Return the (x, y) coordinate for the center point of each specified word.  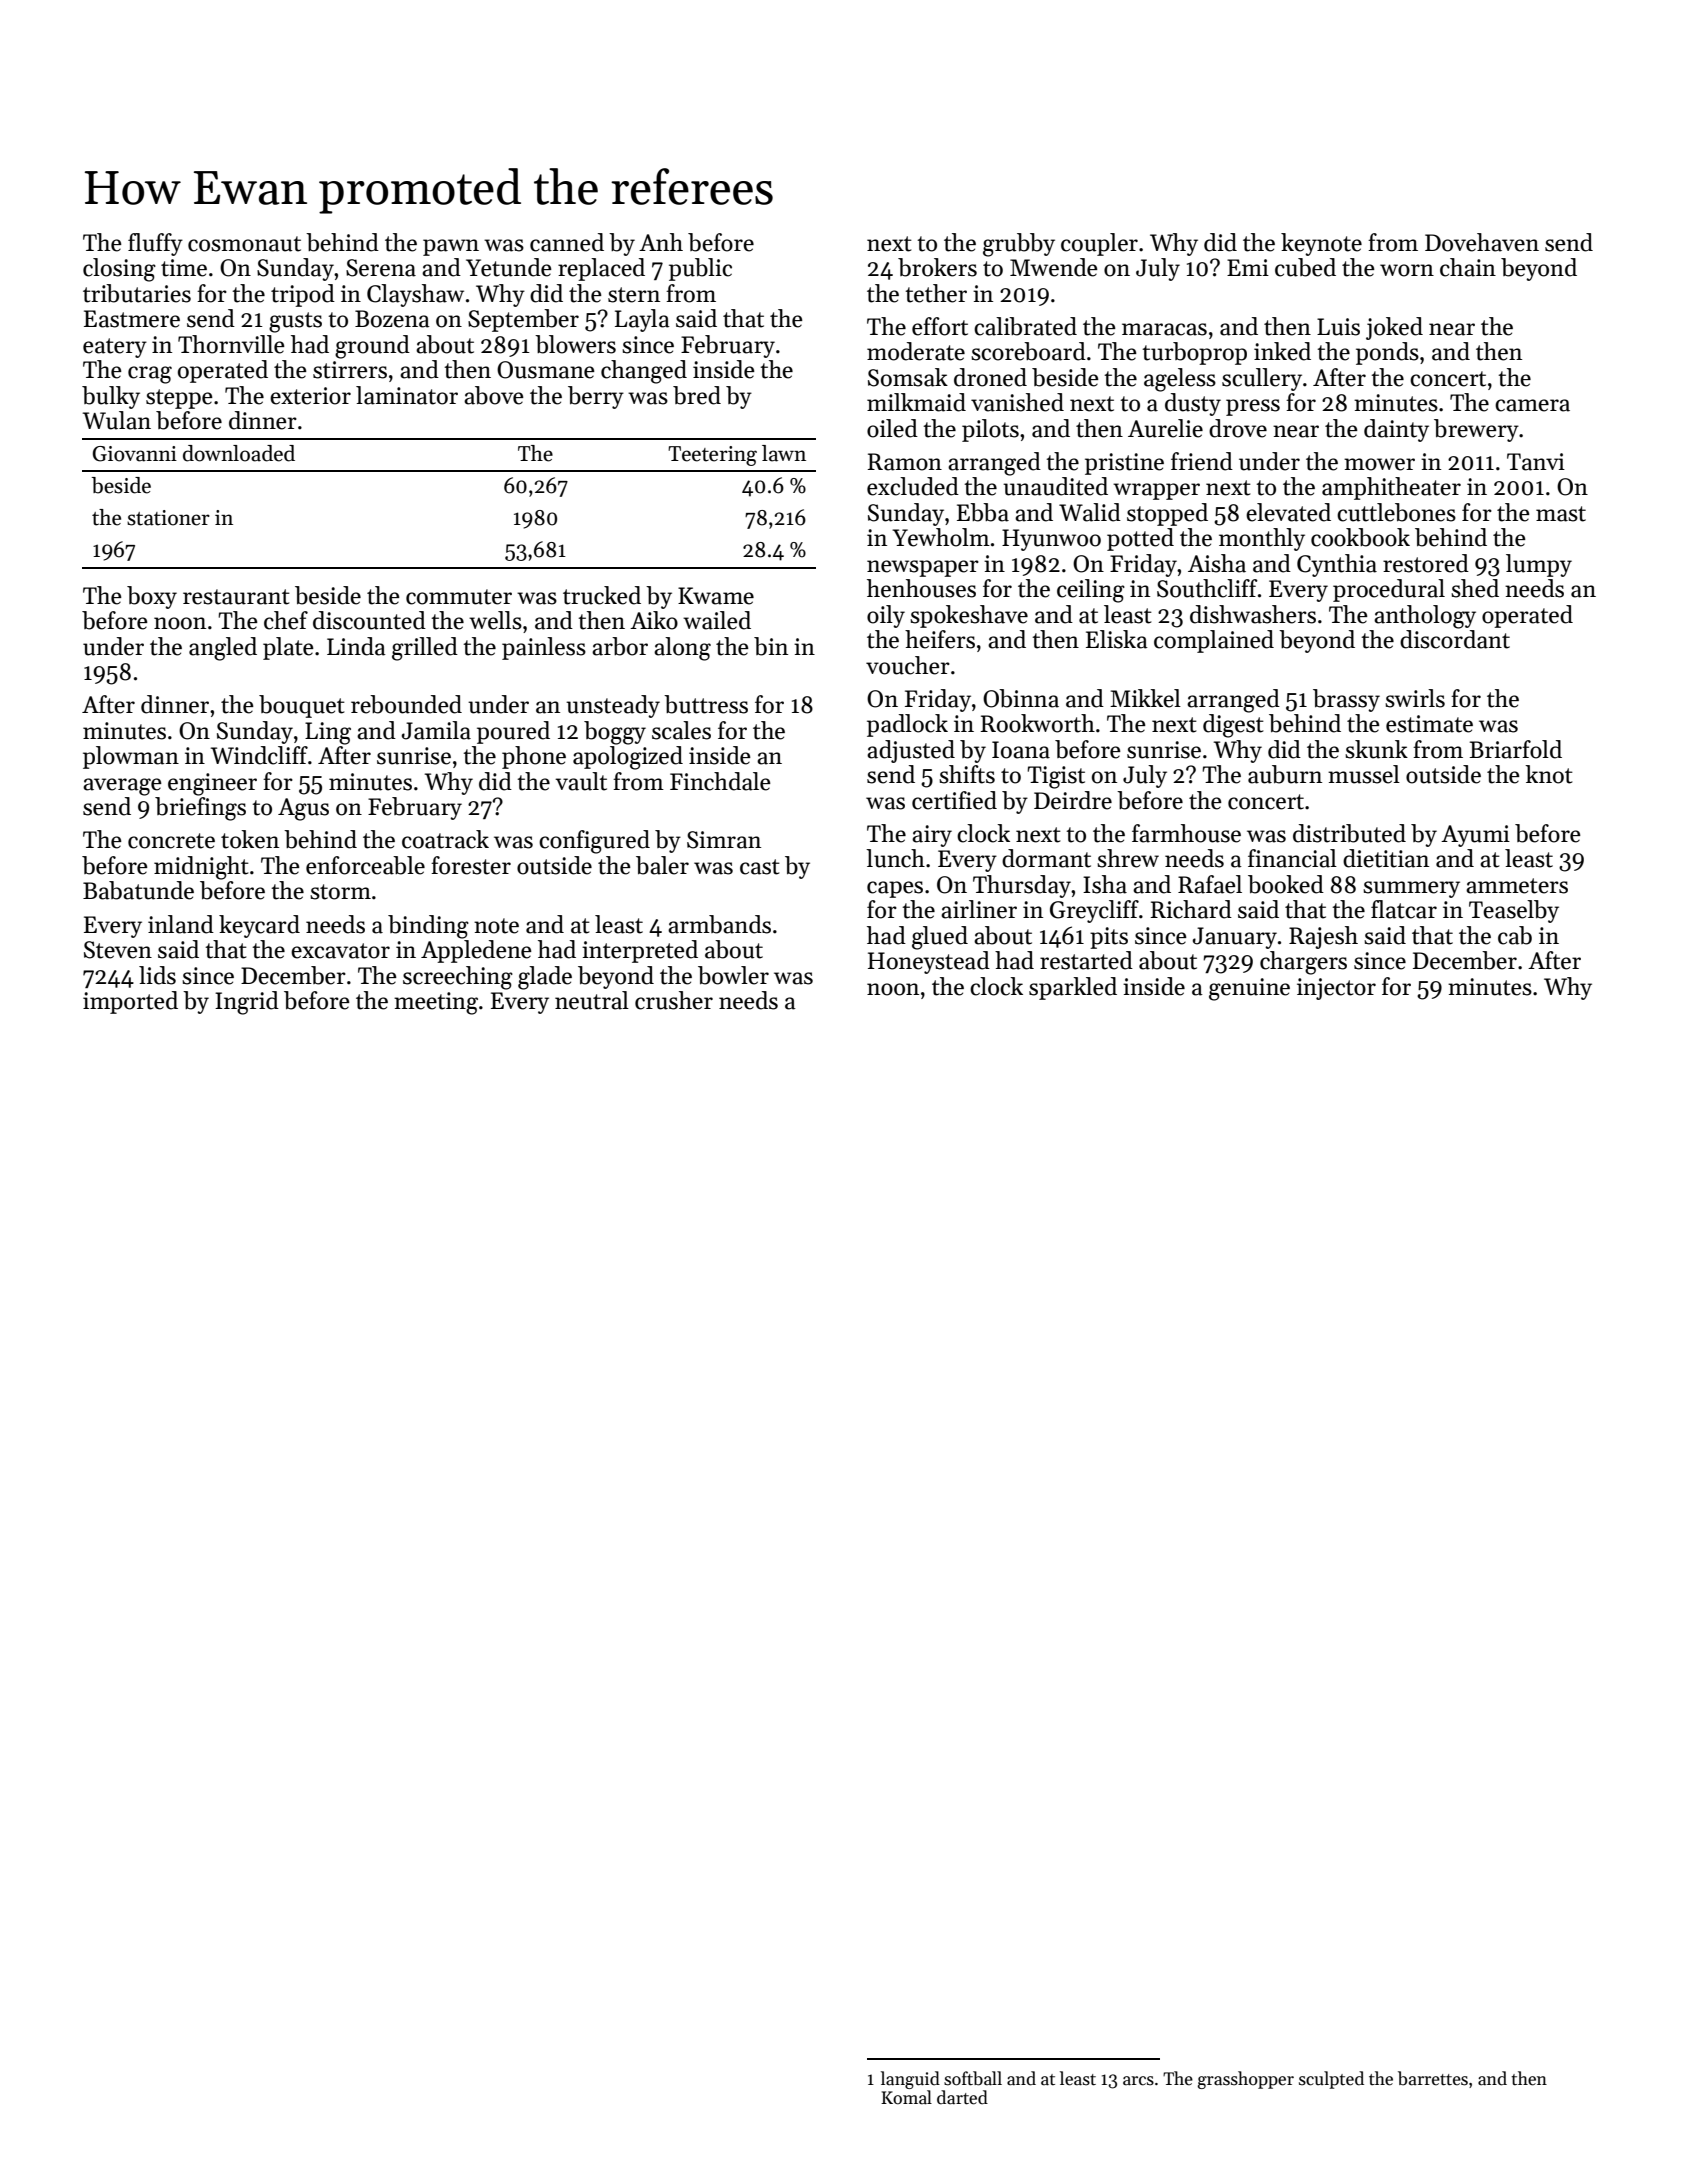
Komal (906, 2097)
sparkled (1073, 988)
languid (910, 2080)
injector (1336, 989)
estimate (1429, 724)
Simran (724, 840)
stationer (168, 518)
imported (130, 1002)
